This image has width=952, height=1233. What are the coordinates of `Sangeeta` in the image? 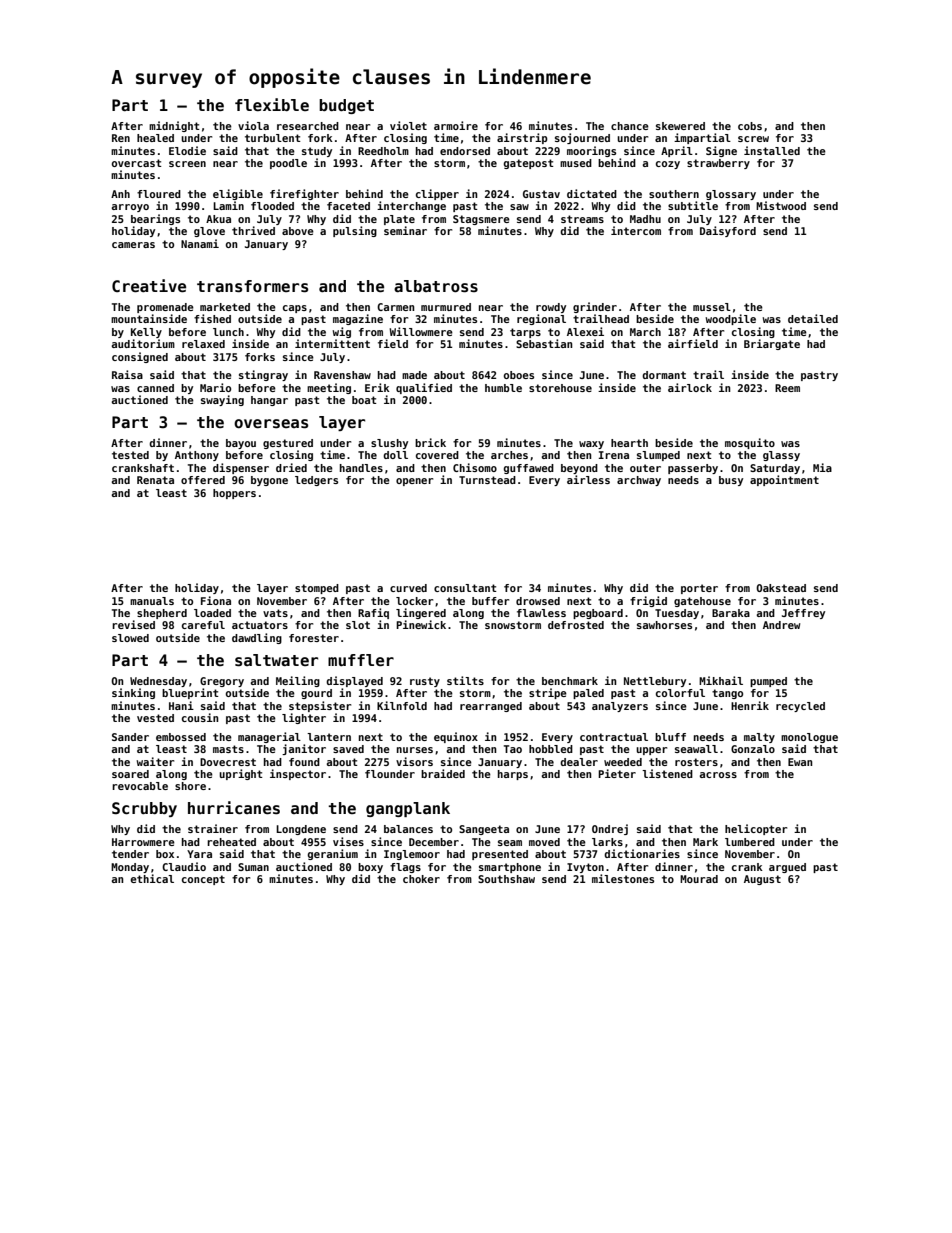 It's located at (484, 830).
